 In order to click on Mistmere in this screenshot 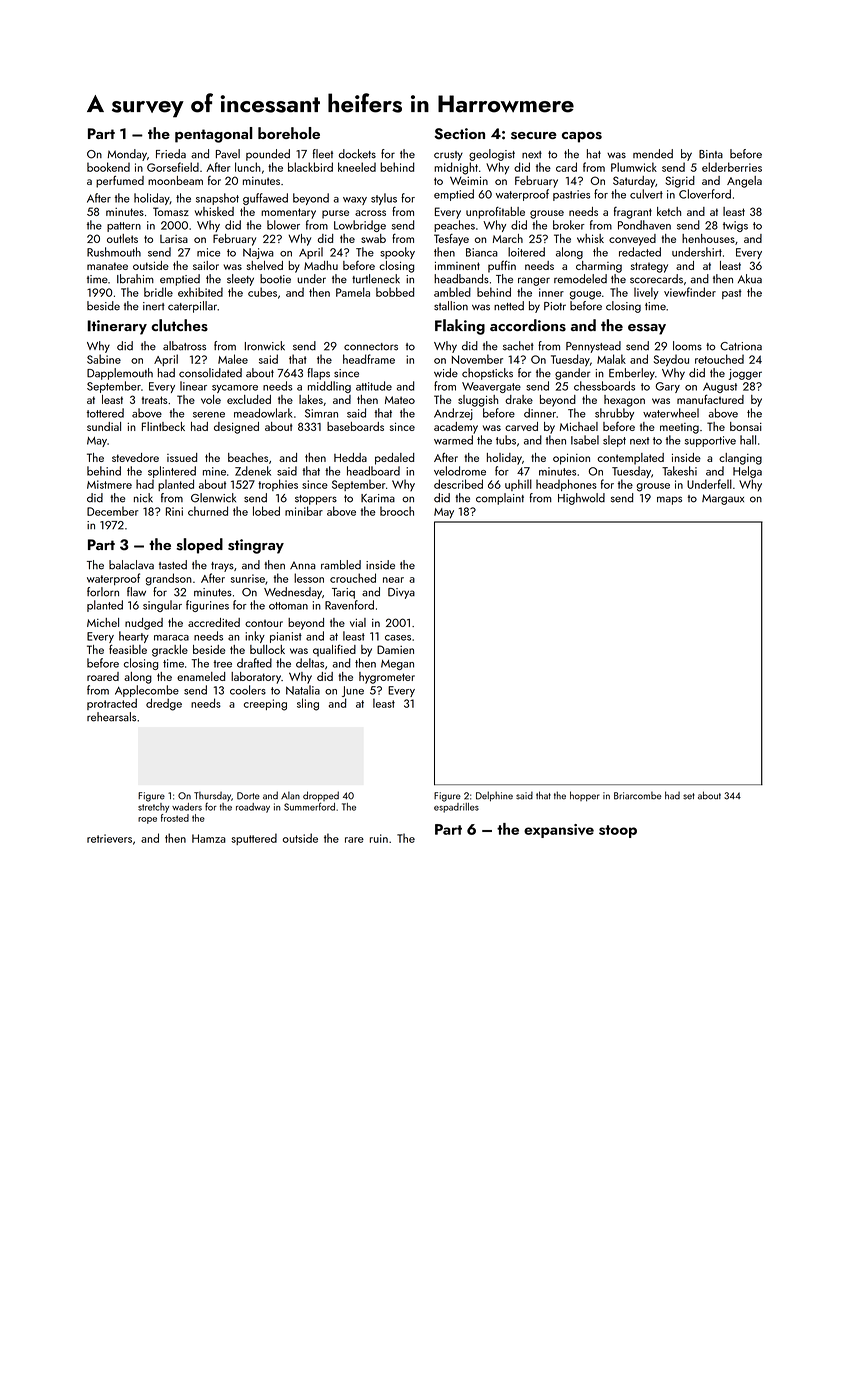, I will do `click(109, 484)`.
